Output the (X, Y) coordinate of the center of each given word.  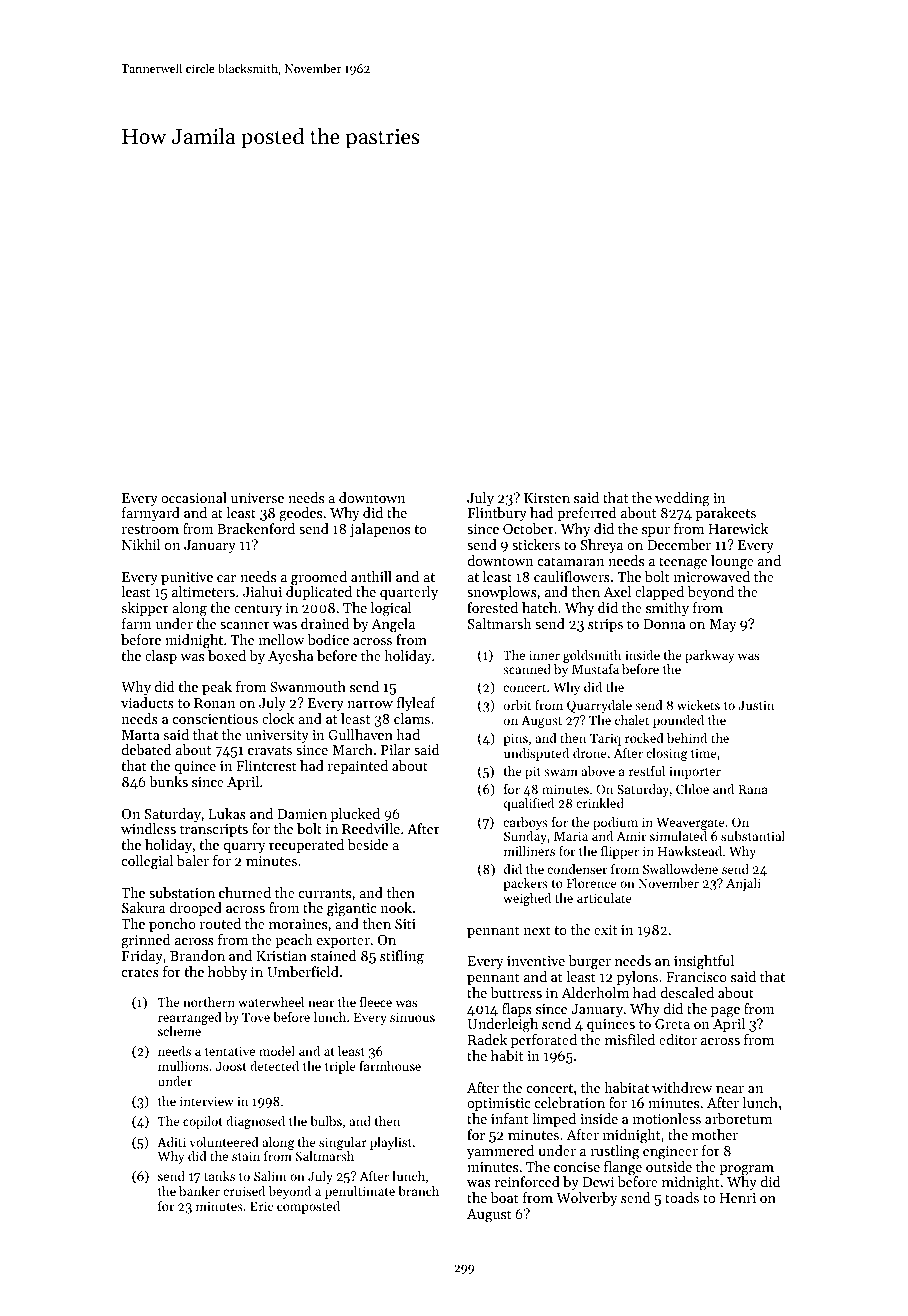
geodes (300, 514)
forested (492, 607)
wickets (698, 705)
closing (666, 754)
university (277, 736)
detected (274, 1066)
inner (544, 655)
